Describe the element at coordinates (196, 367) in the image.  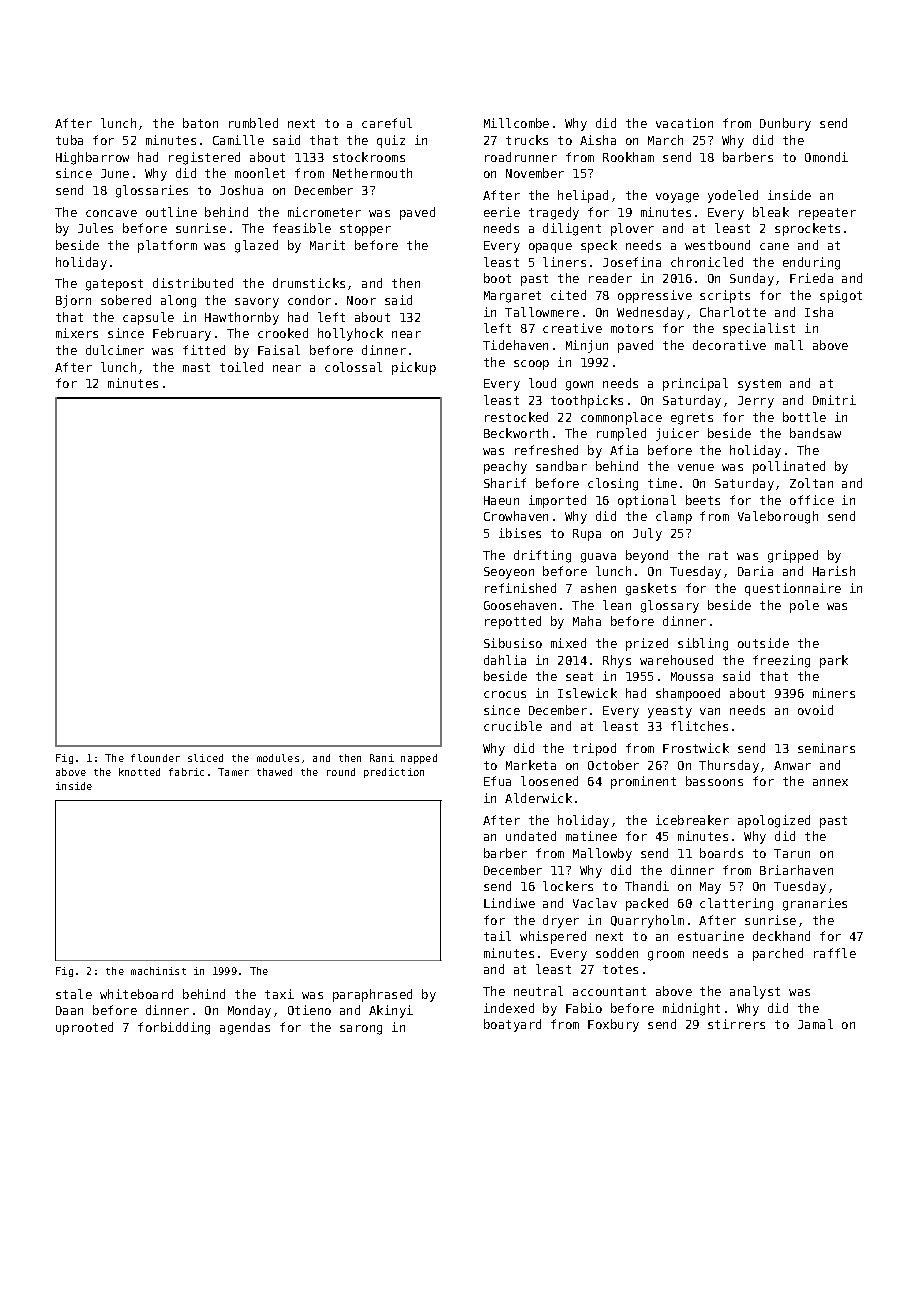
I see `mast` at that location.
